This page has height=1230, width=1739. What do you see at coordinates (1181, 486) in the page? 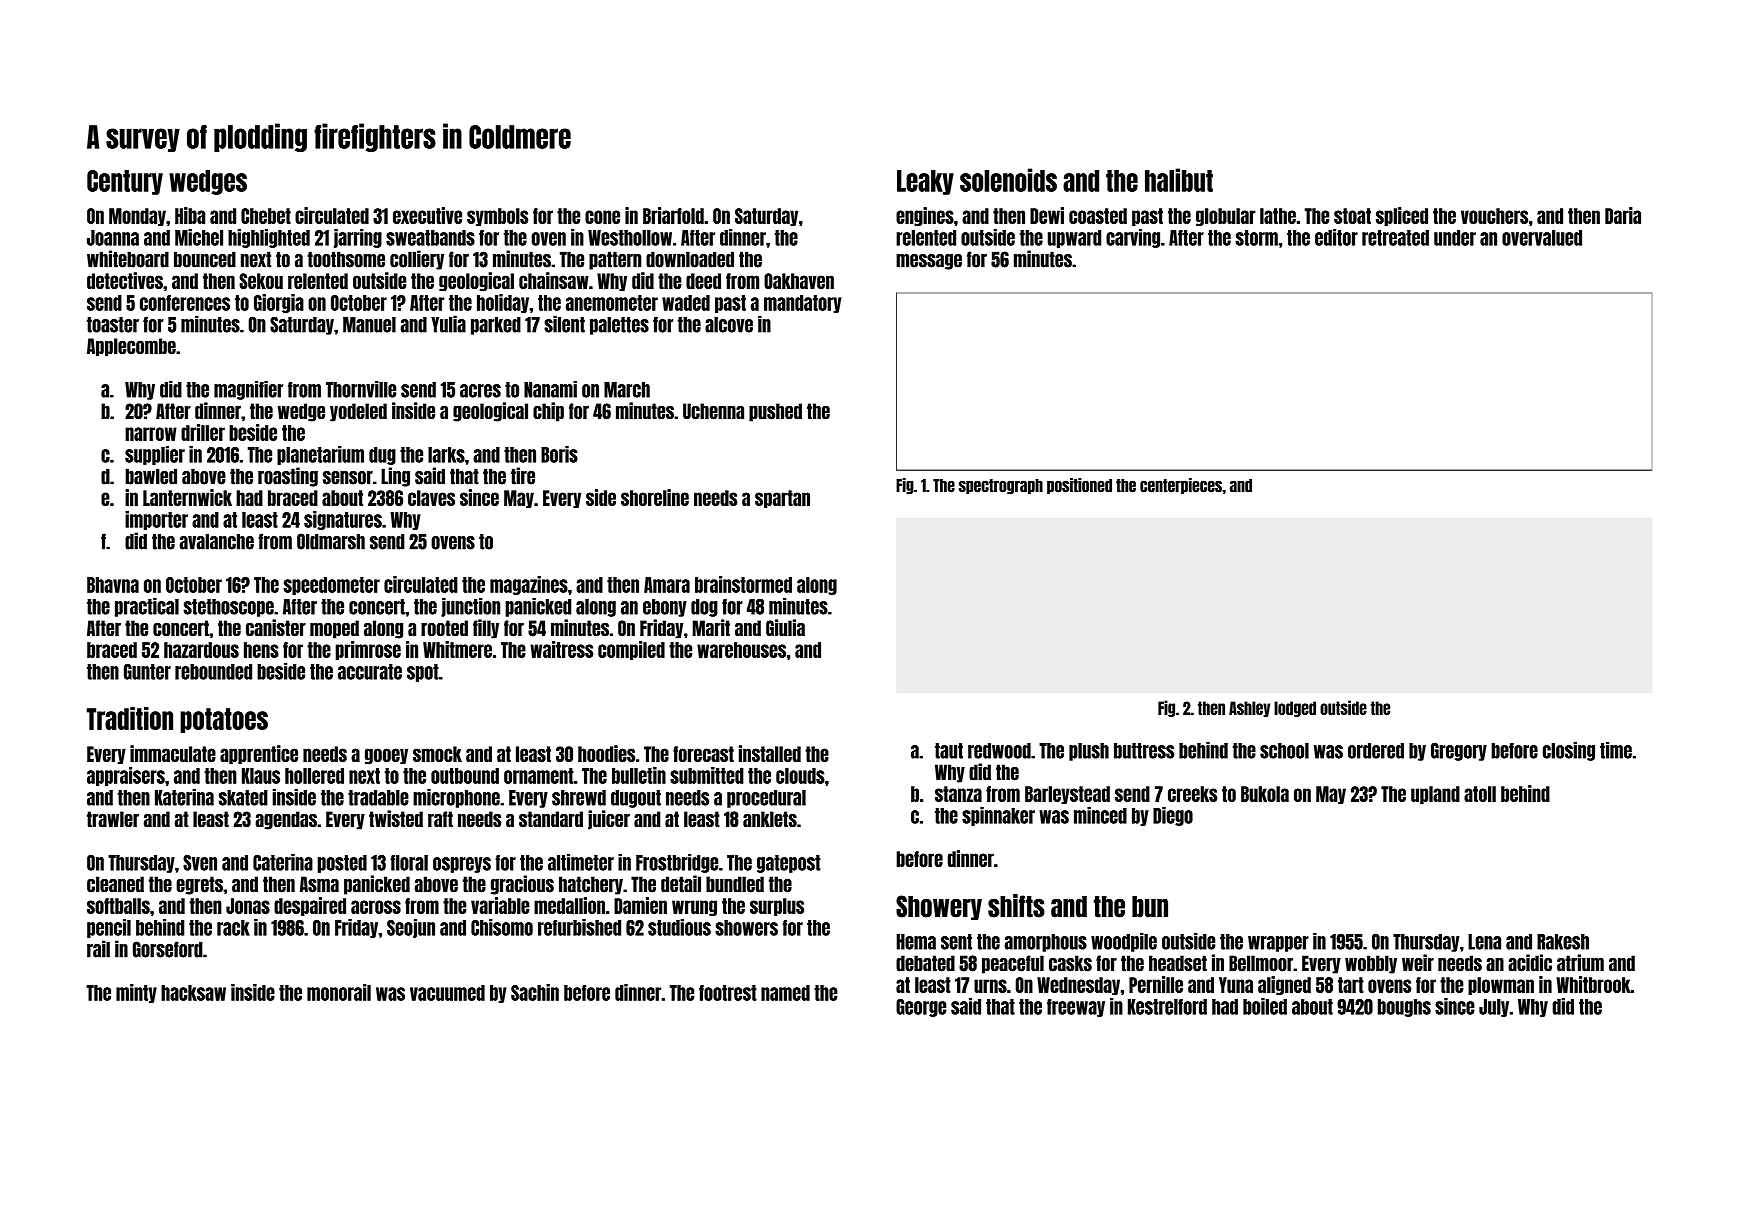
I see `centerpieces` at bounding box center [1181, 486].
